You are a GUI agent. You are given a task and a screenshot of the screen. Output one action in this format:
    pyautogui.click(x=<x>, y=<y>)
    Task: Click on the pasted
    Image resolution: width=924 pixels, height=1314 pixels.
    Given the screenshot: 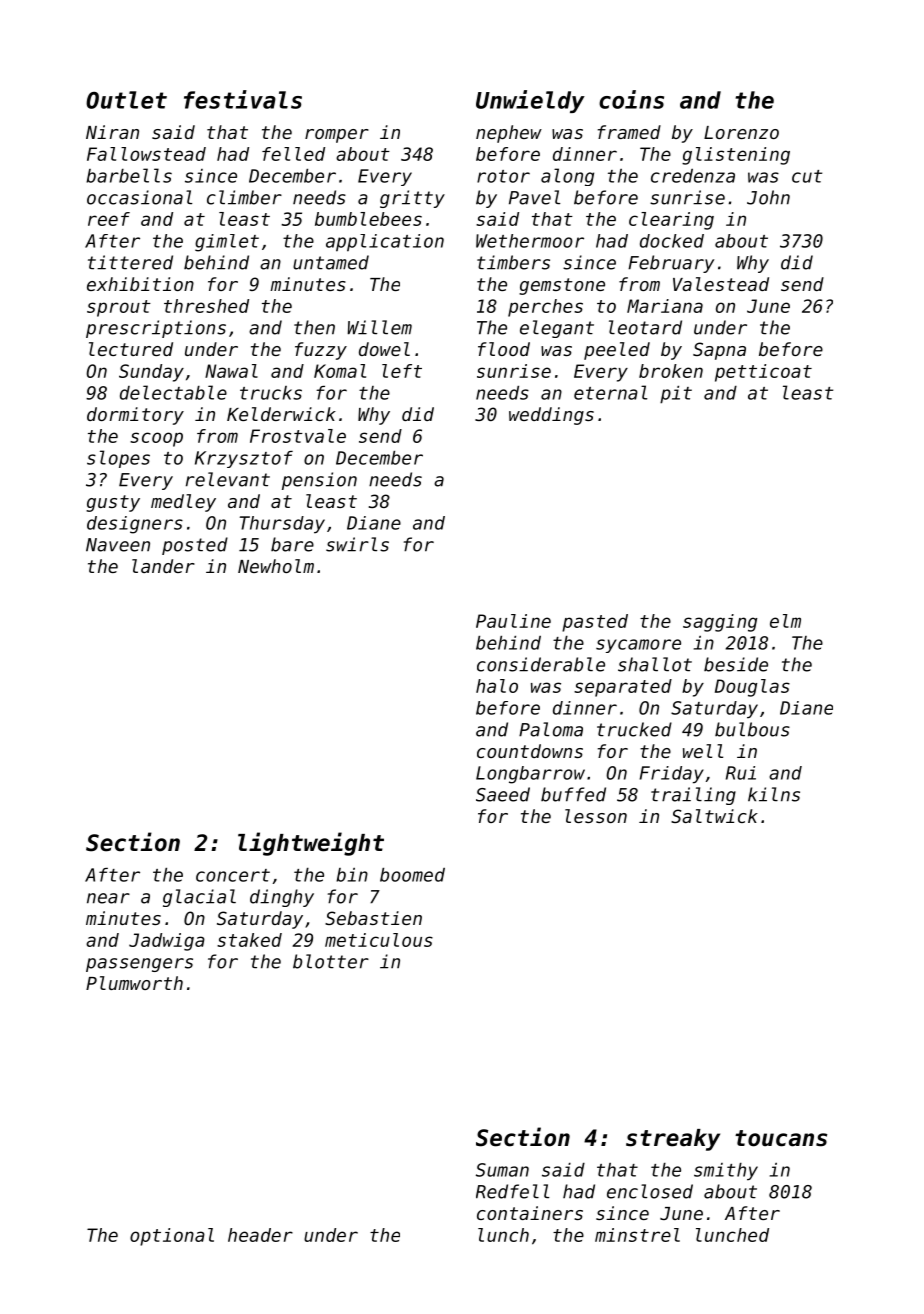 What is the action you would take?
    pyautogui.click(x=595, y=623)
